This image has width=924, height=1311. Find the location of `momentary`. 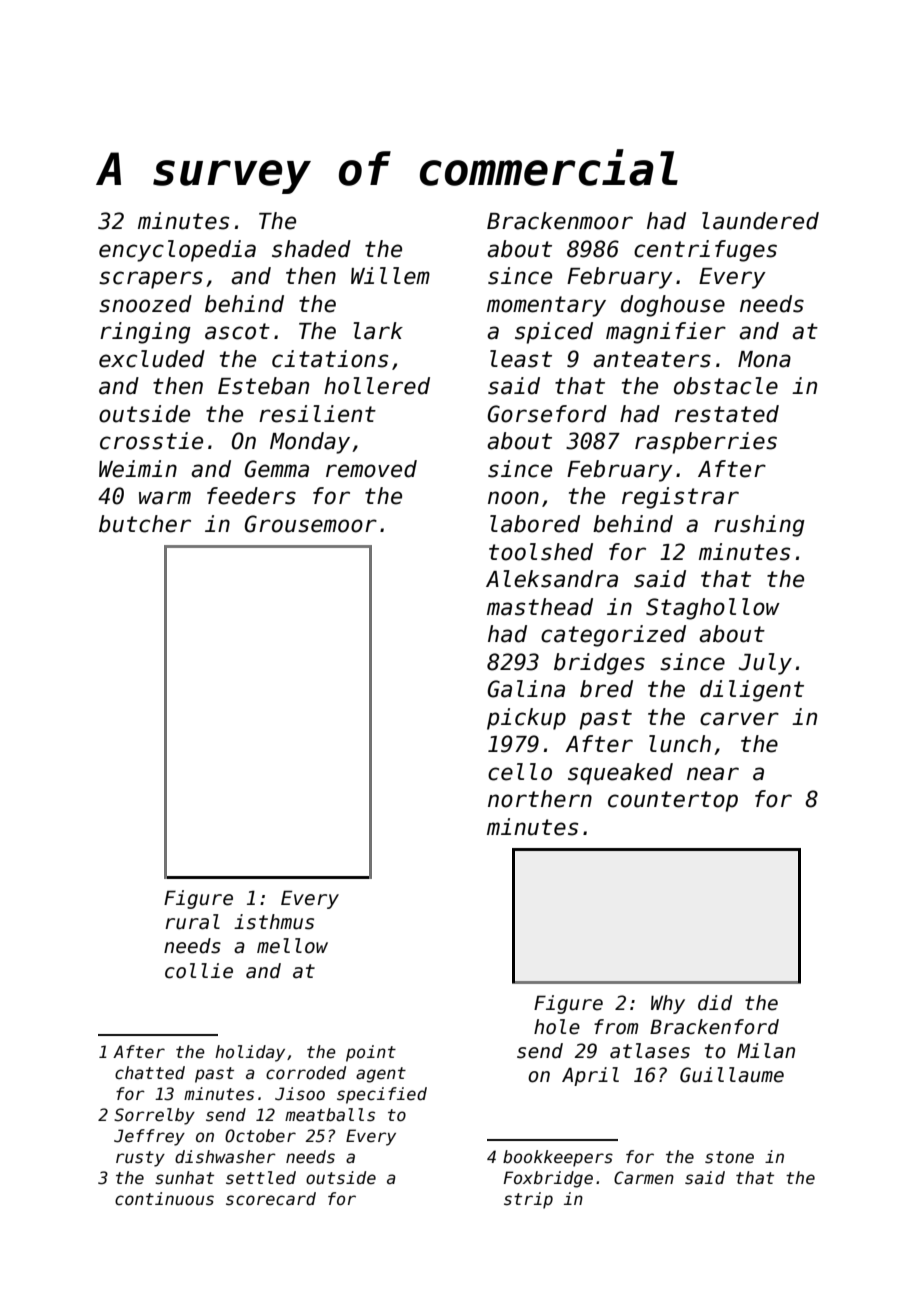

momentary is located at coordinates (546, 306).
